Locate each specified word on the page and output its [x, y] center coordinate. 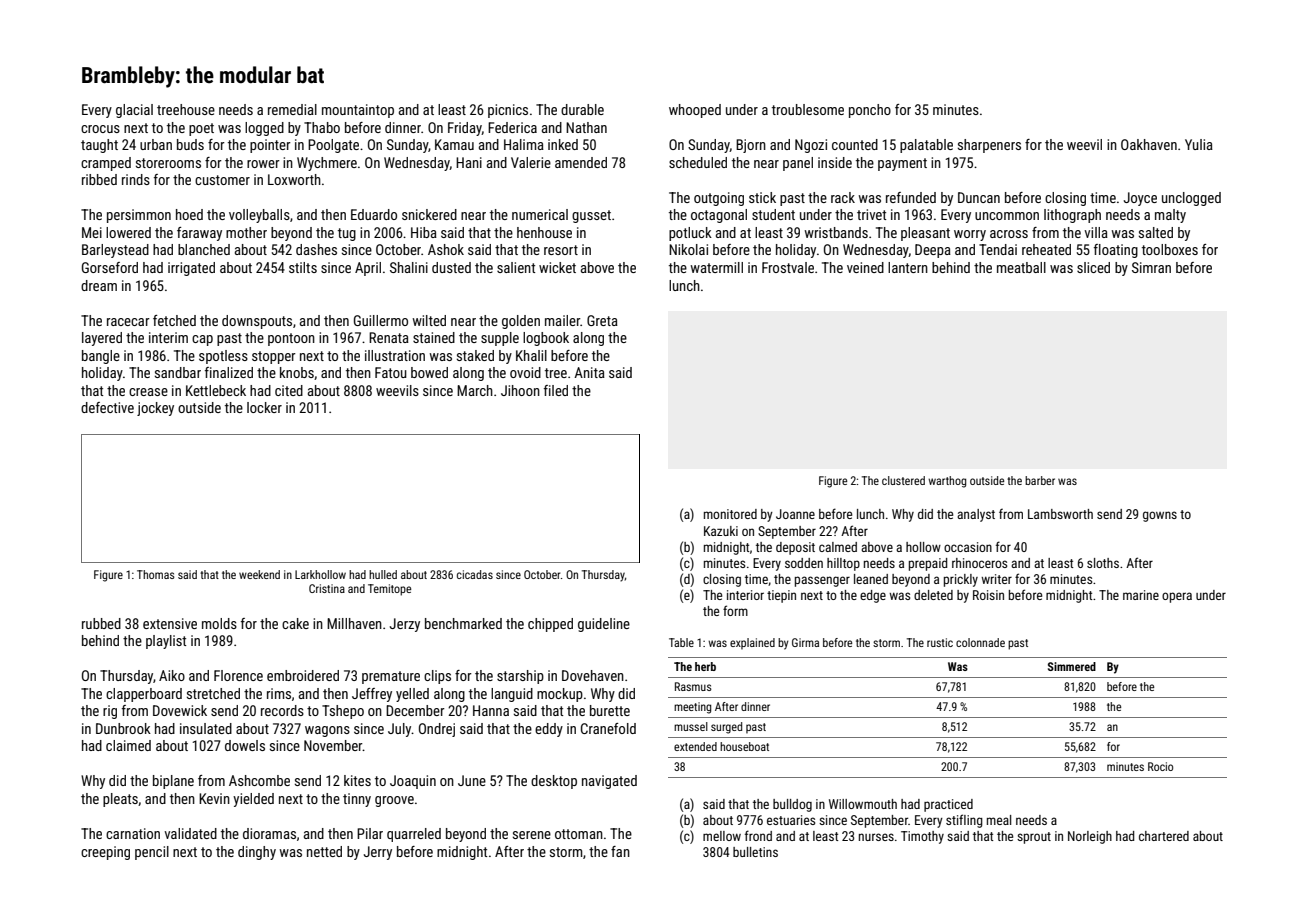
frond [758, 835]
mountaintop [358, 111]
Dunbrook [123, 728]
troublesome [808, 109]
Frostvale [788, 267]
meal [999, 820]
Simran [1151, 267]
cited [289, 390]
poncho [870, 111]
